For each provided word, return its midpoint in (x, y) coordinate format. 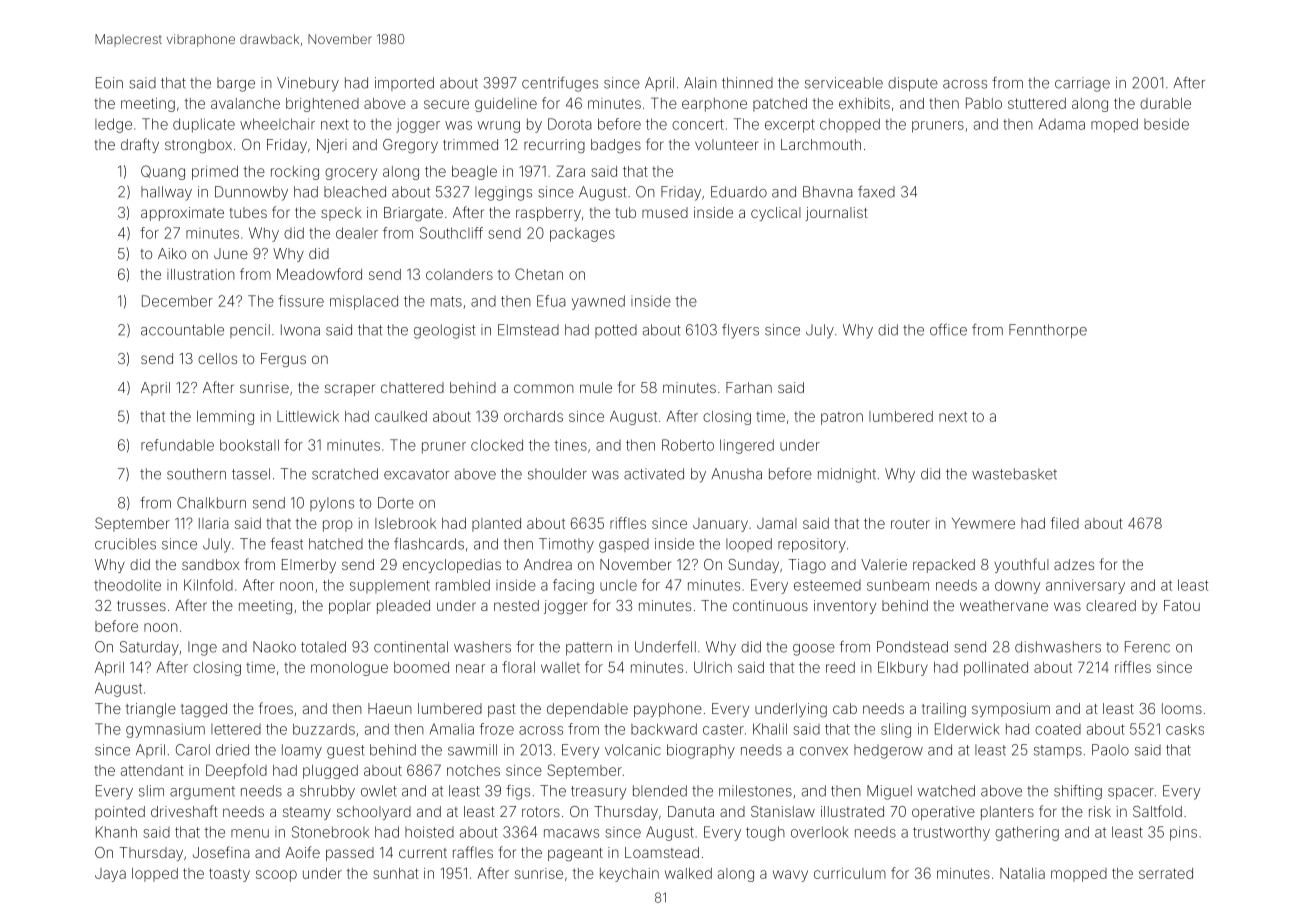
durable (1165, 103)
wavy (790, 876)
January (720, 525)
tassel (251, 474)
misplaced (364, 302)
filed (1065, 523)
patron (842, 418)
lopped (155, 875)
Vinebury (308, 84)
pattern (589, 648)
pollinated (996, 669)
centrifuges (560, 84)
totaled (323, 647)
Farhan (749, 387)
